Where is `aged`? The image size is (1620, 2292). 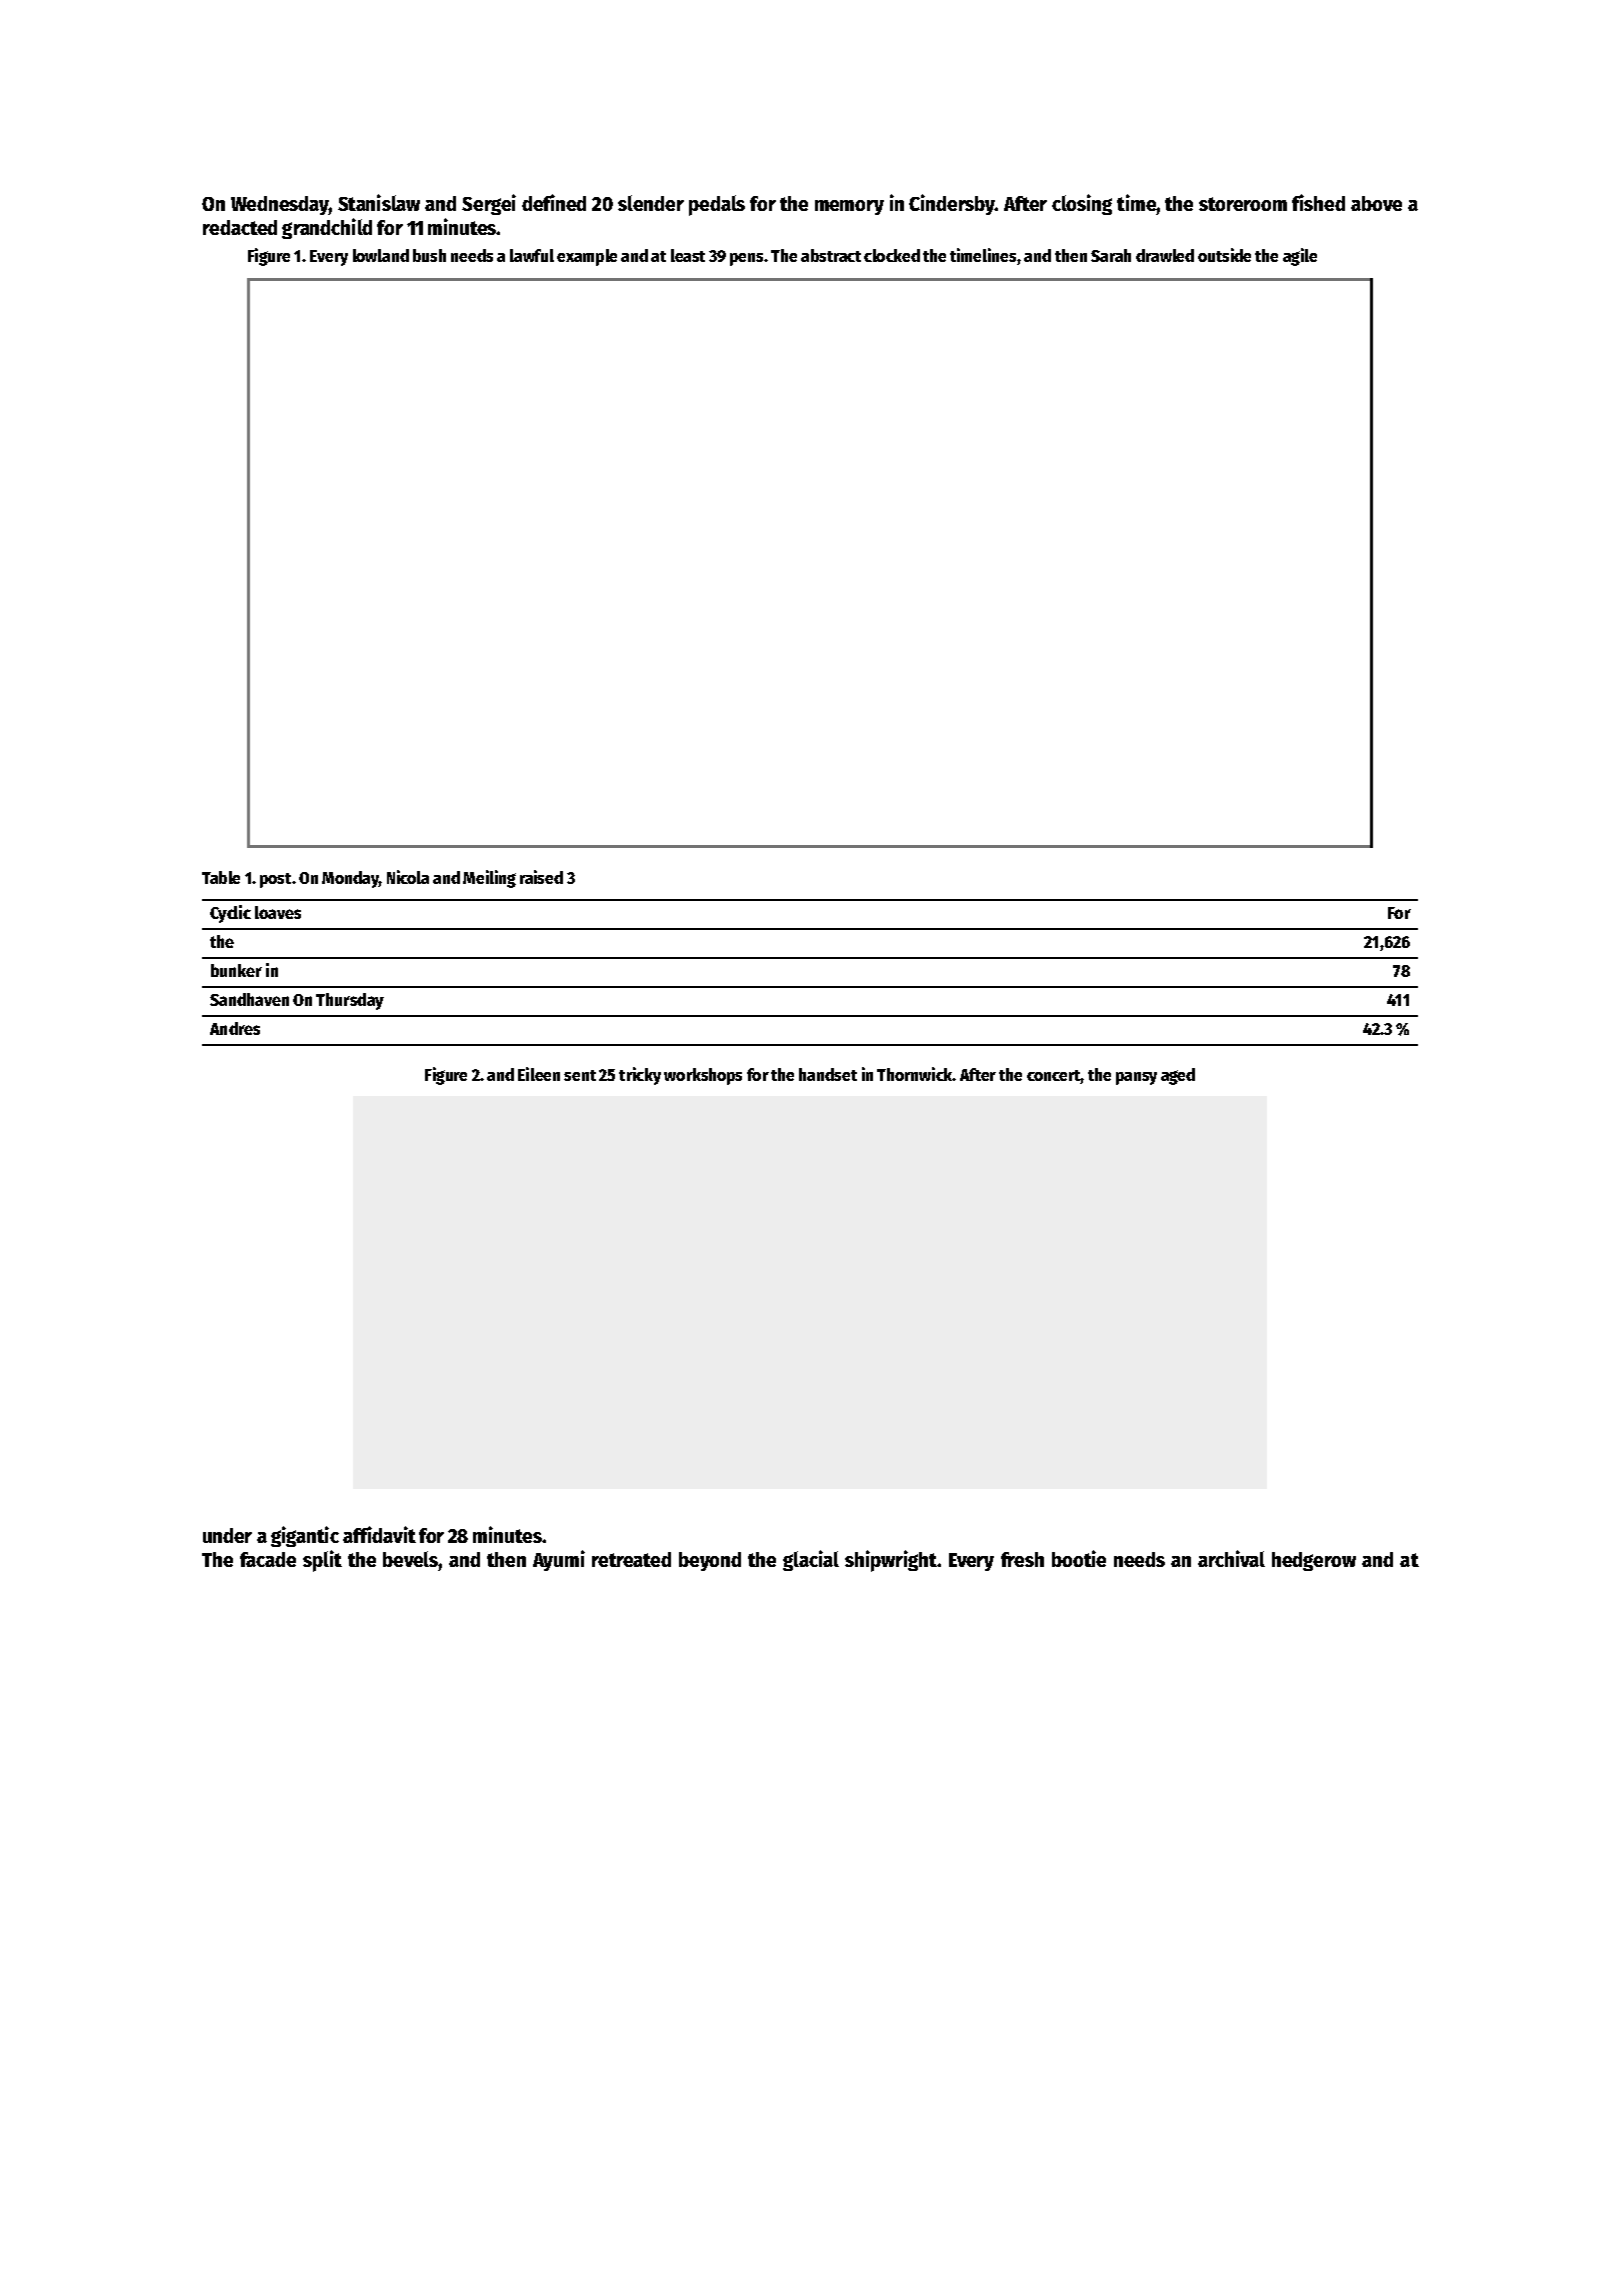 aged is located at coordinates (1178, 1076).
